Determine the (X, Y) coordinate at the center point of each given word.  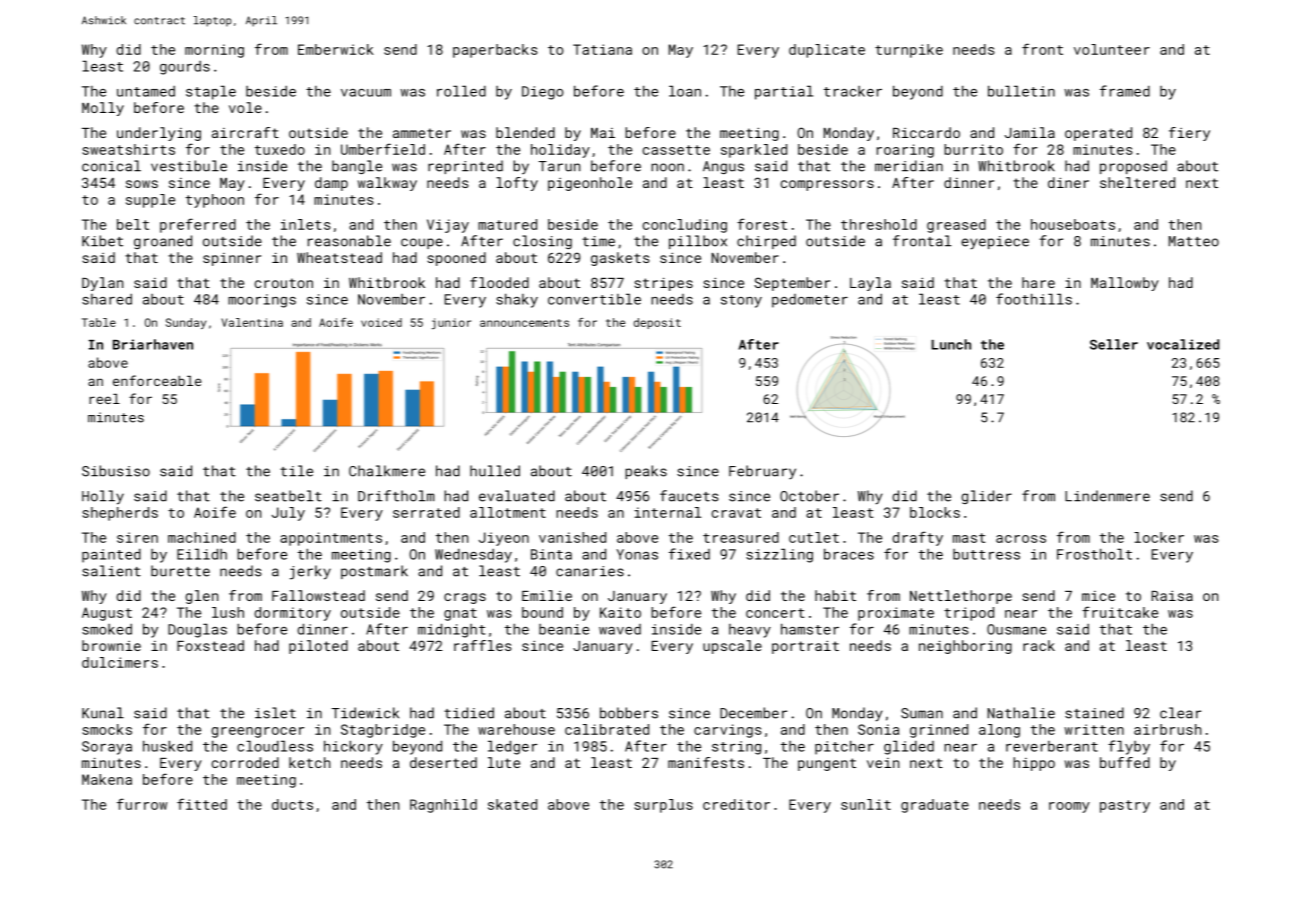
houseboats (1073, 224)
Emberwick (336, 49)
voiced (381, 322)
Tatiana (602, 49)
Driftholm (396, 496)
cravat (736, 513)
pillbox (698, 242)
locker (1159, 537)
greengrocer (258, 732)
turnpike (909, 51)
